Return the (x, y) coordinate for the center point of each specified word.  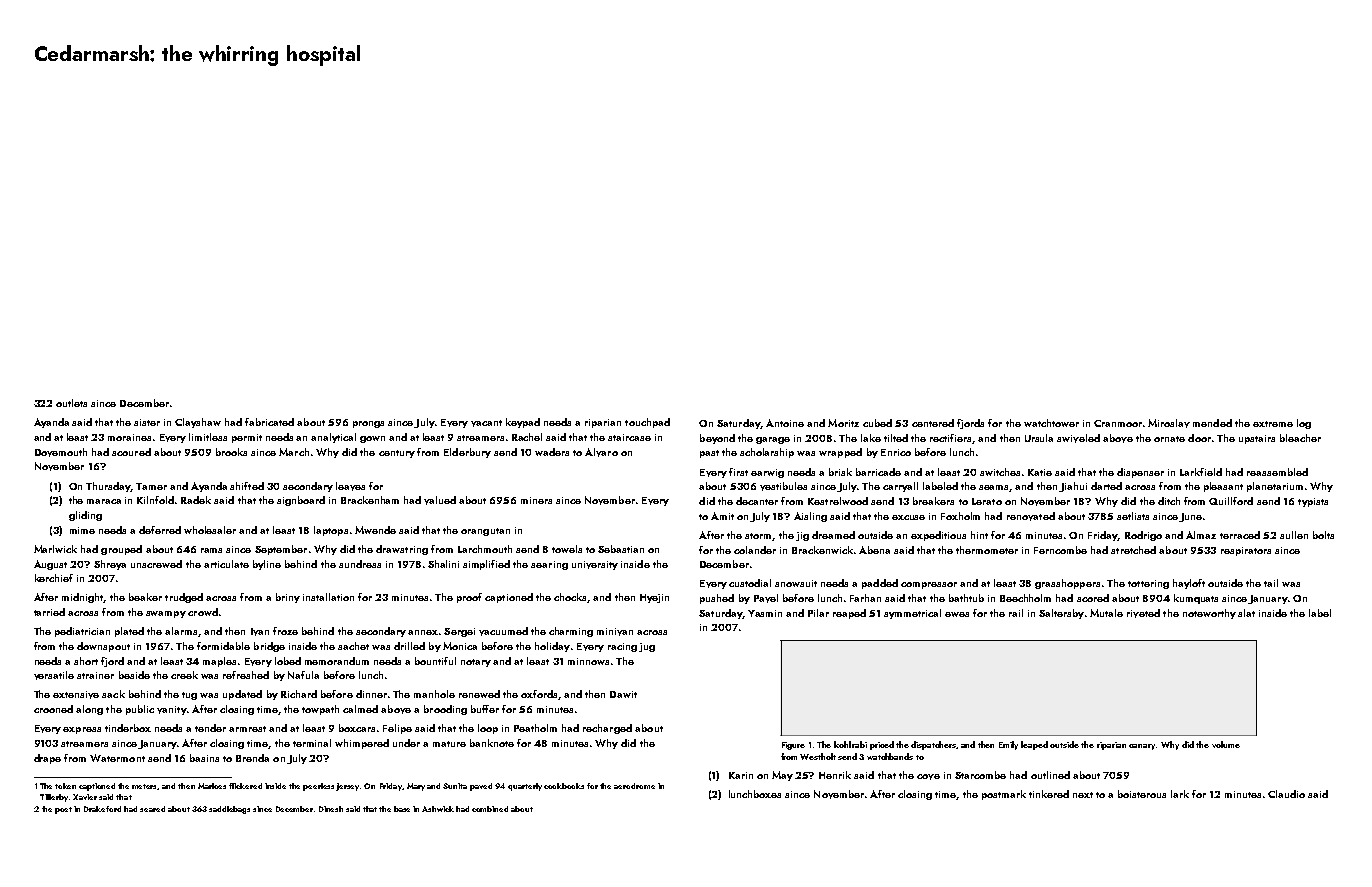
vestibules (783, 486)
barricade (878, 472)
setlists (1133, 516)
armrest (247, 729)
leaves (350, 486)
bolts (1323, 535)
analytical (333, 438)
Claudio (1286, 794)
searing (549, 565)
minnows (588, 661)
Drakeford (102, 809)
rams (211, 550)
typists (1313, 502)
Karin (741, 775)
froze (285, 631)
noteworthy (1209, 614)
